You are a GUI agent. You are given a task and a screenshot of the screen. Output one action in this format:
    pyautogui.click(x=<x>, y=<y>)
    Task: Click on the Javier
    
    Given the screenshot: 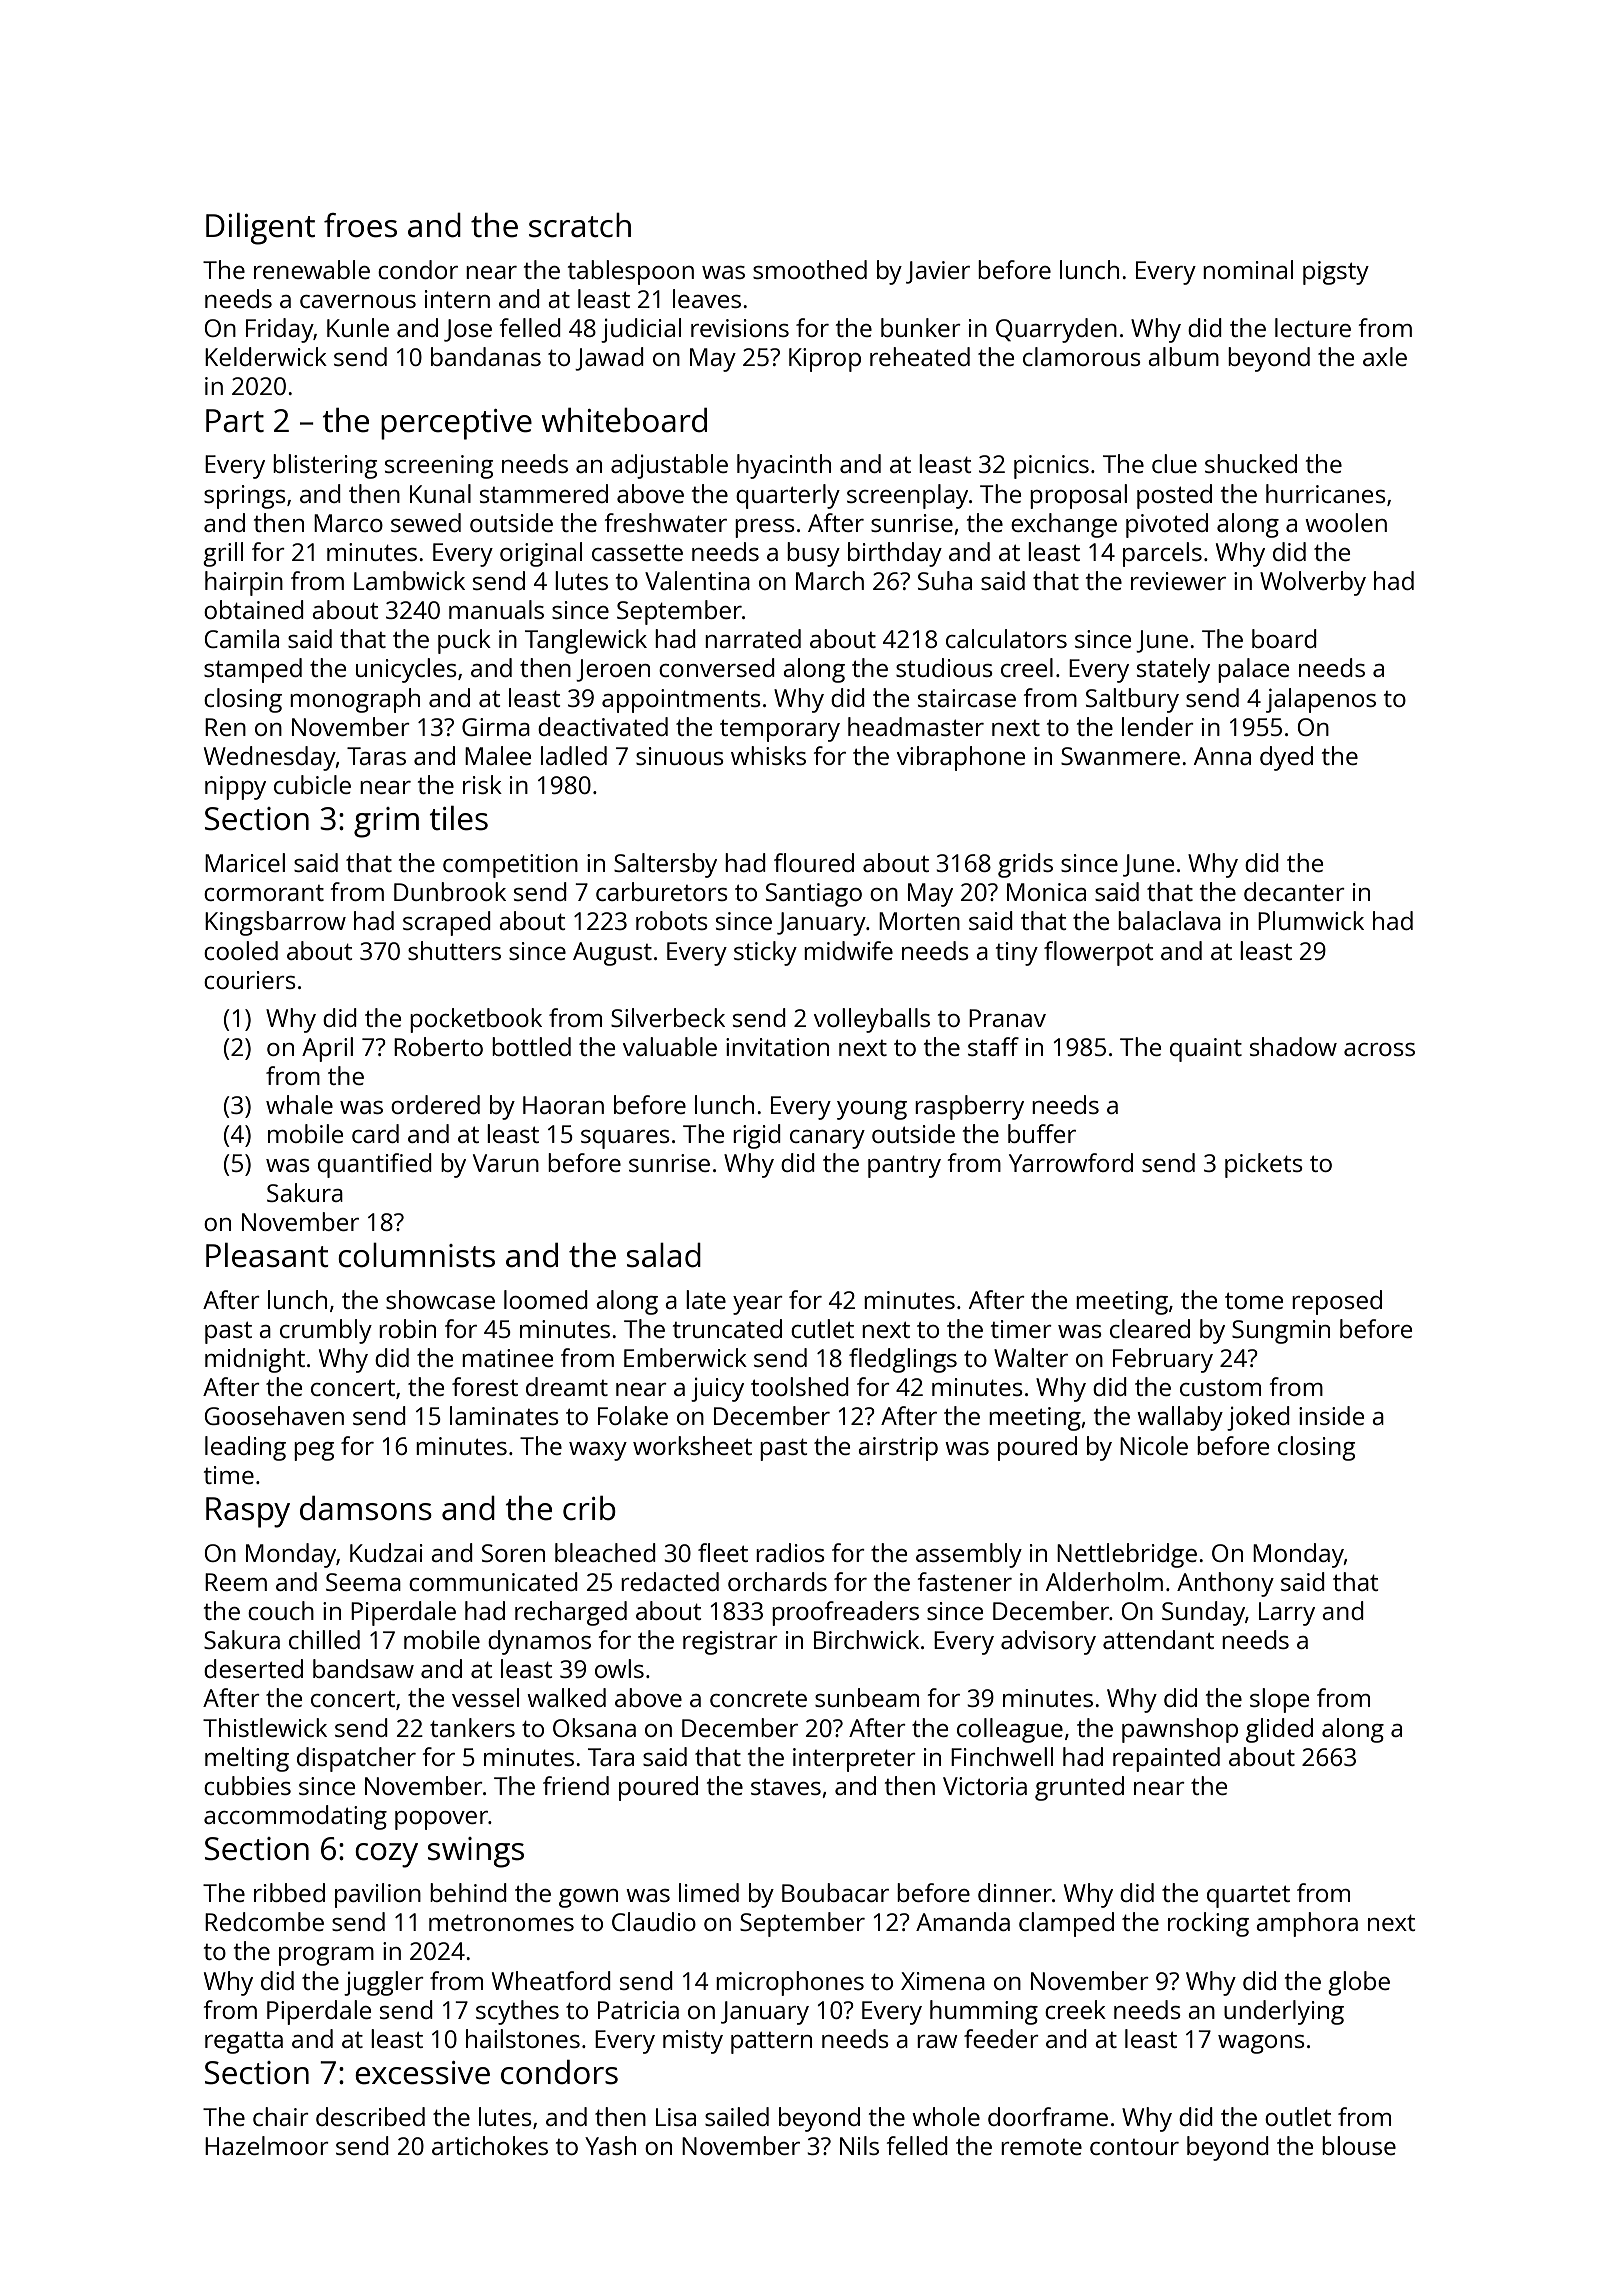 What is the action you would take?
    pyautogui.click(x=938, y=272)
